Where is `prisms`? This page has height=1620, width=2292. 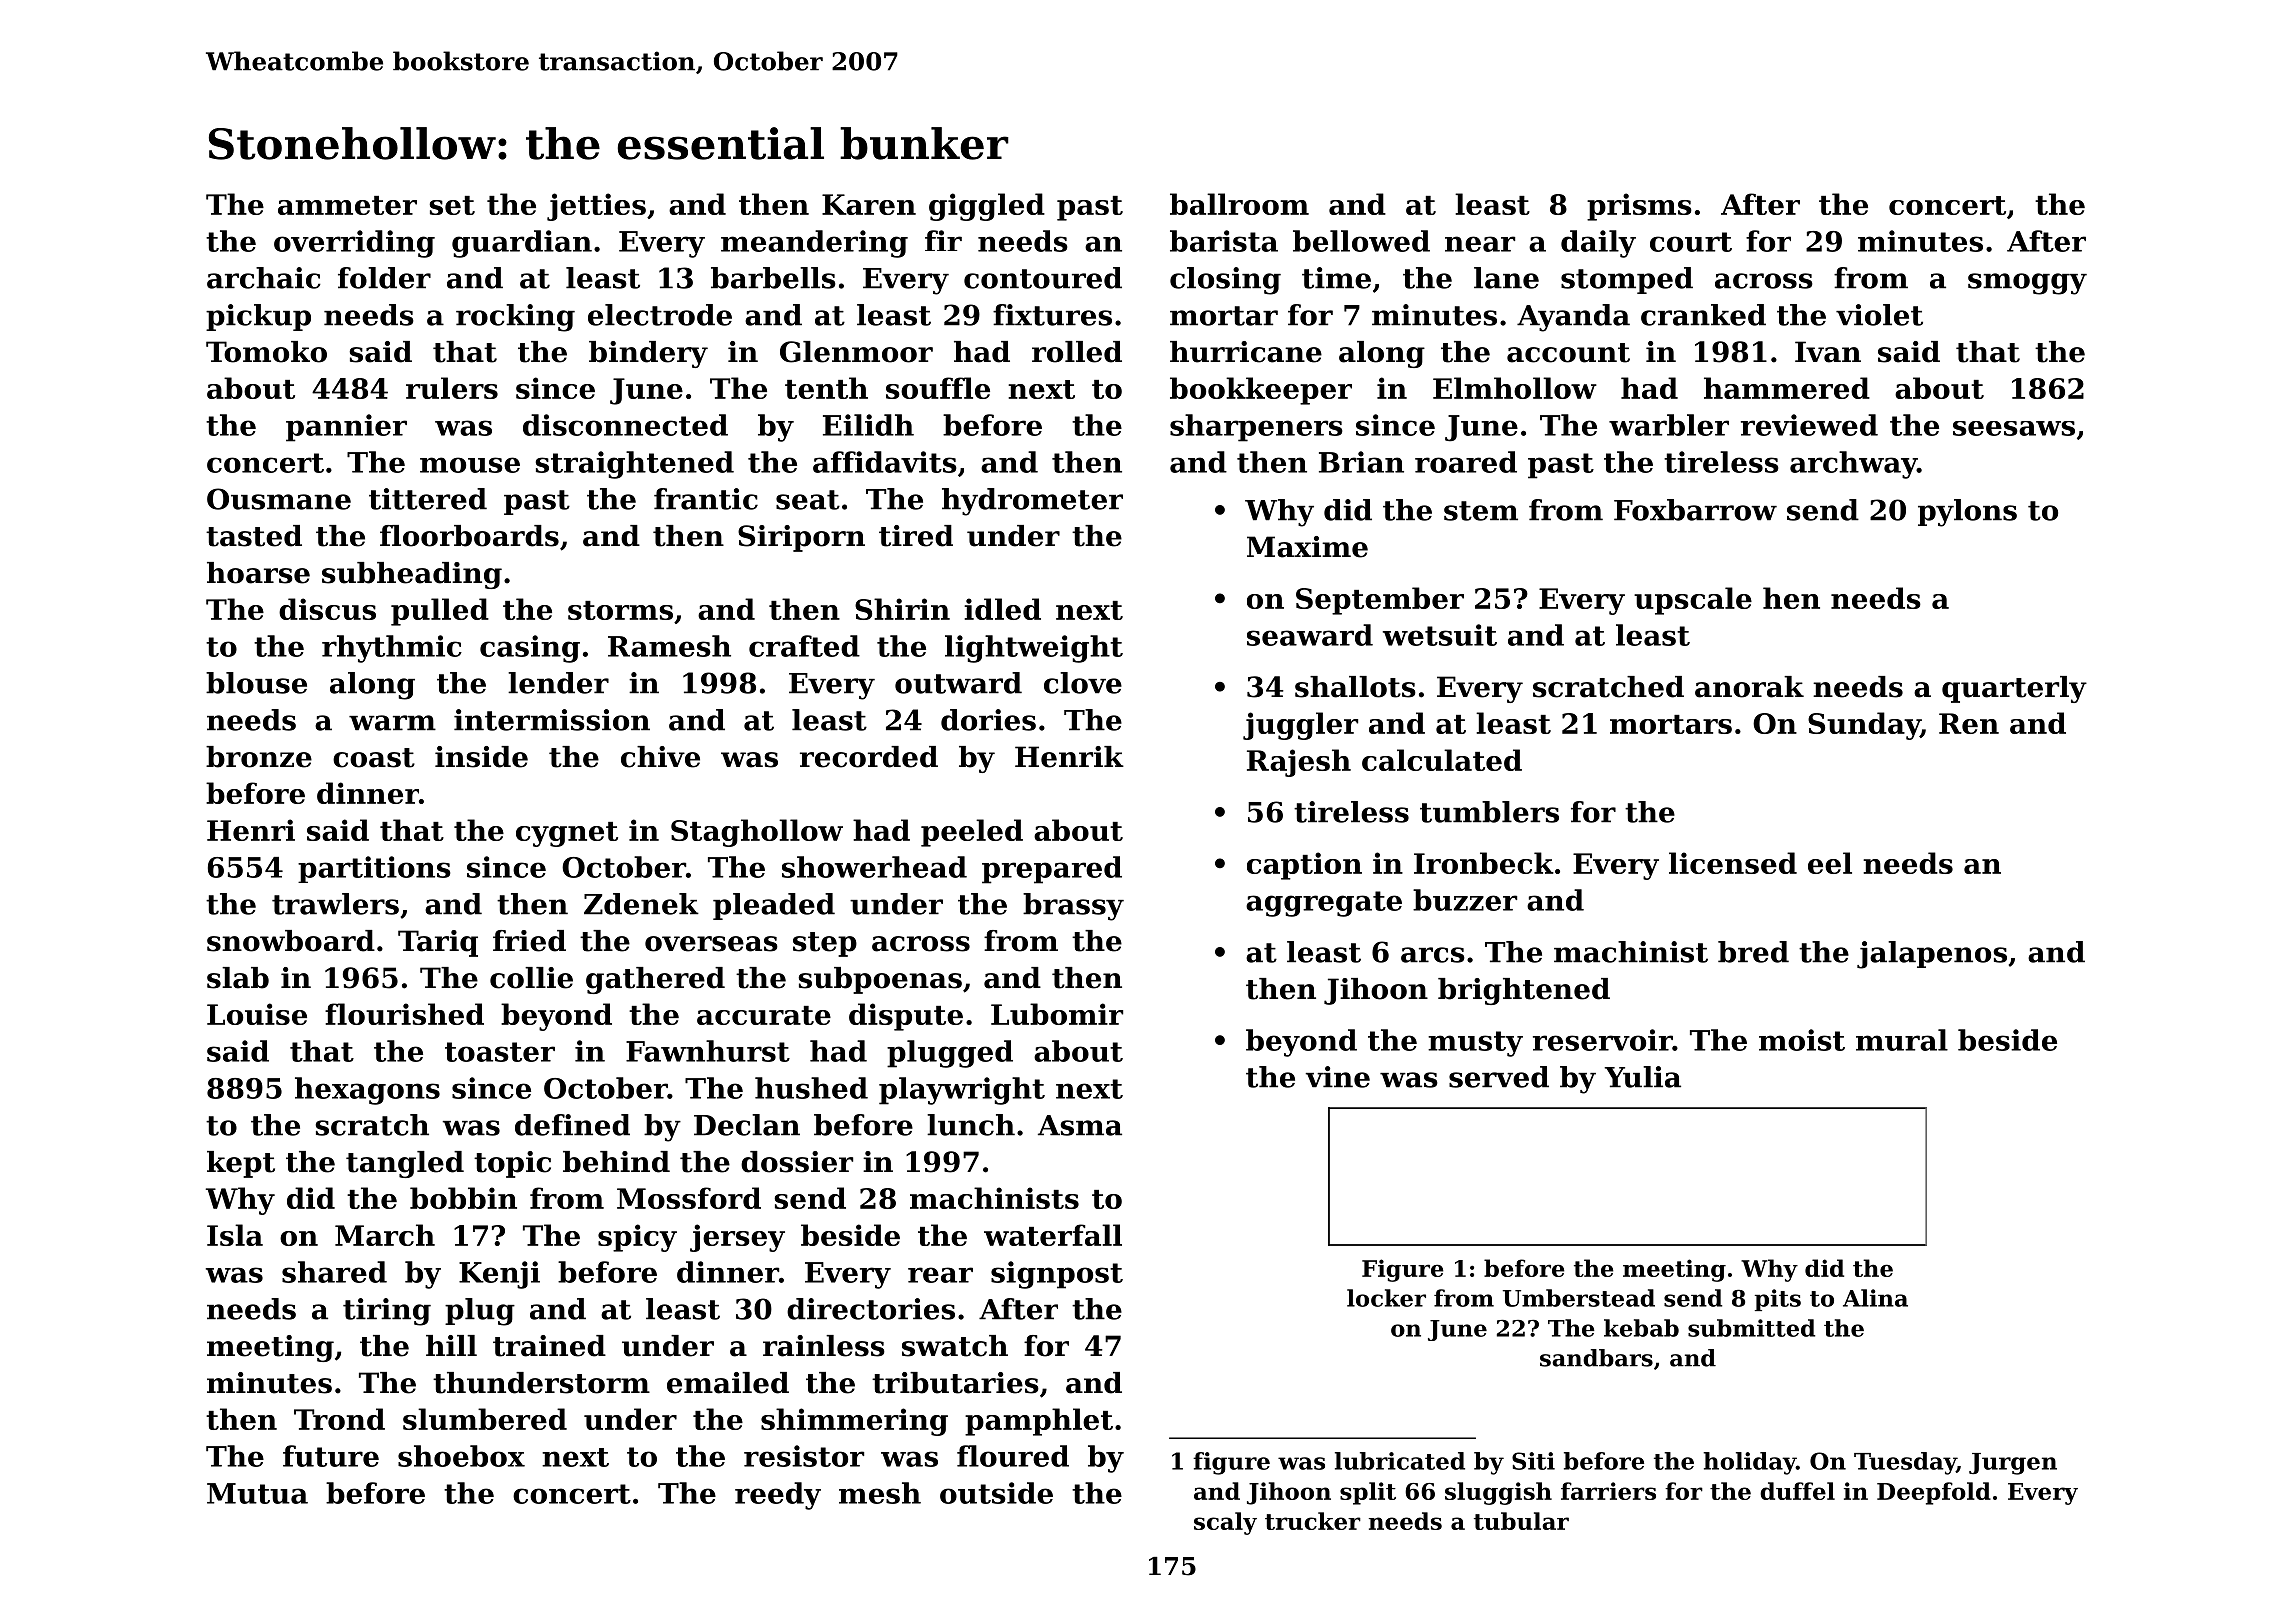 prisms is located at coordinates (1639, 207).
